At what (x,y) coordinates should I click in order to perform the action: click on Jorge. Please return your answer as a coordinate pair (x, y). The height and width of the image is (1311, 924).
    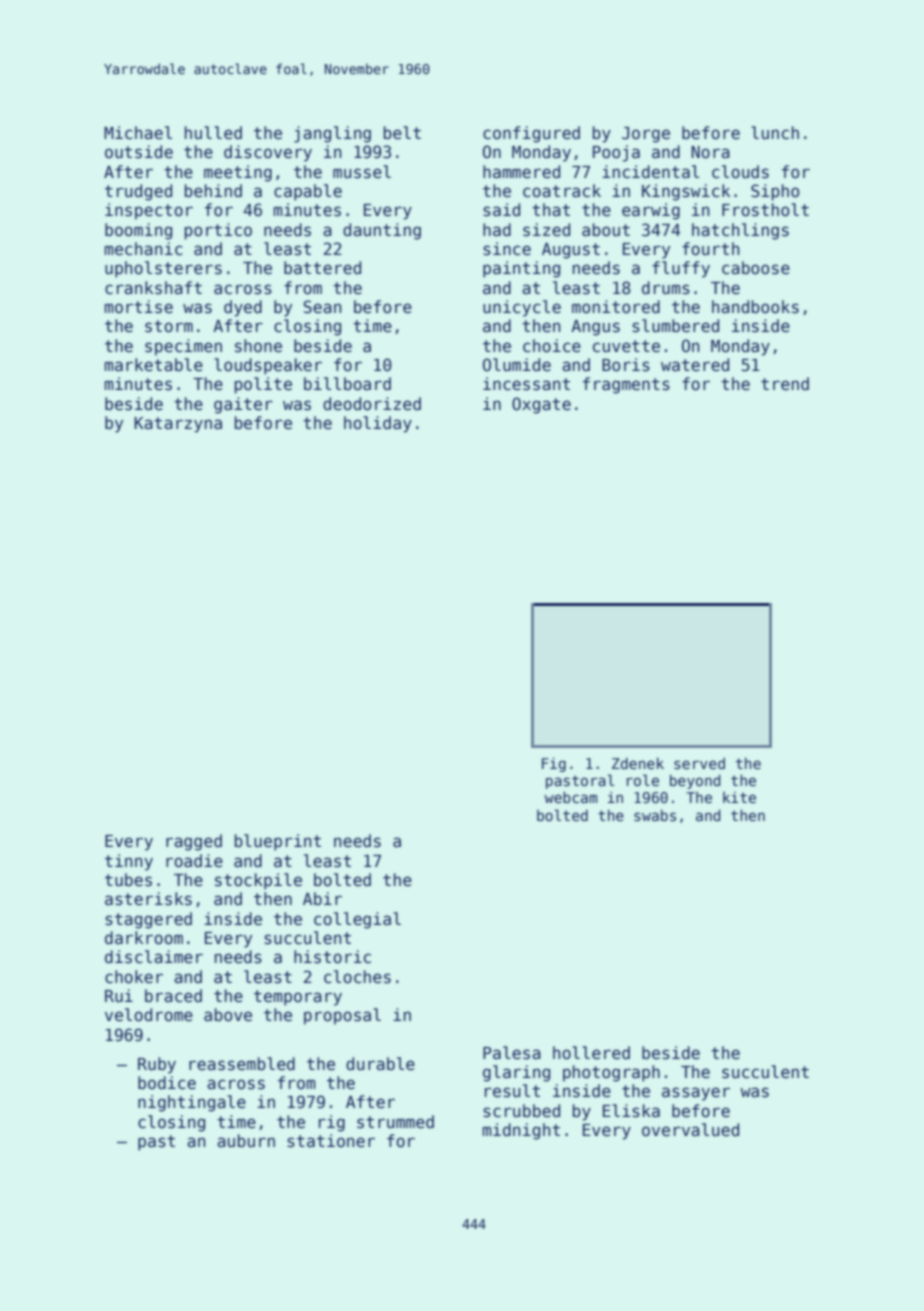
    Looking at the image, I should click on (646, 135).
